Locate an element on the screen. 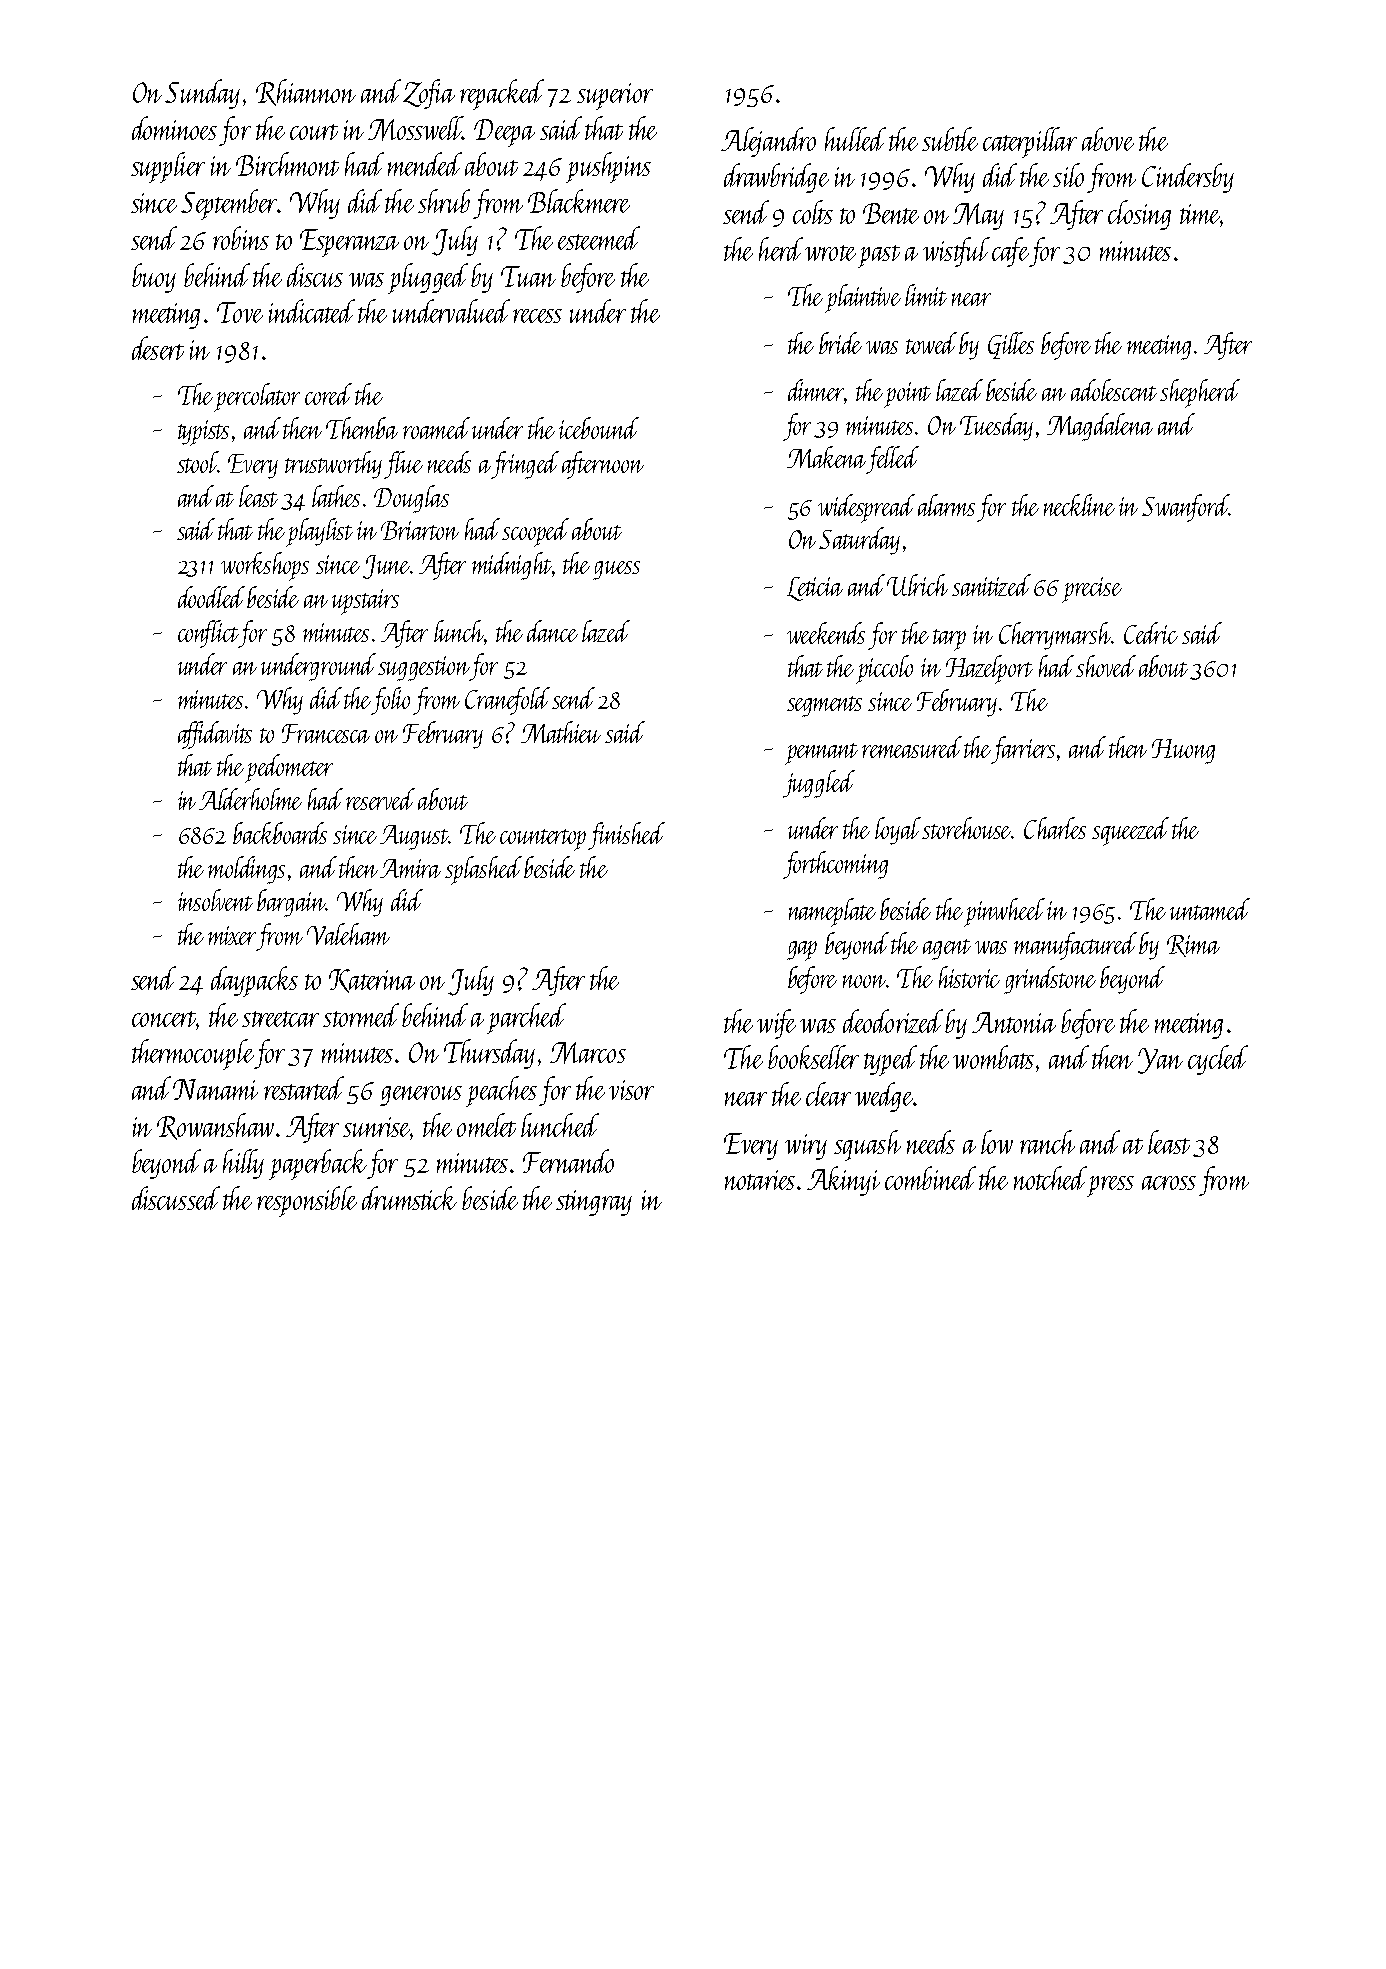 The image size is (1386, 1969). supplier is located at coordinates (168, 167).
